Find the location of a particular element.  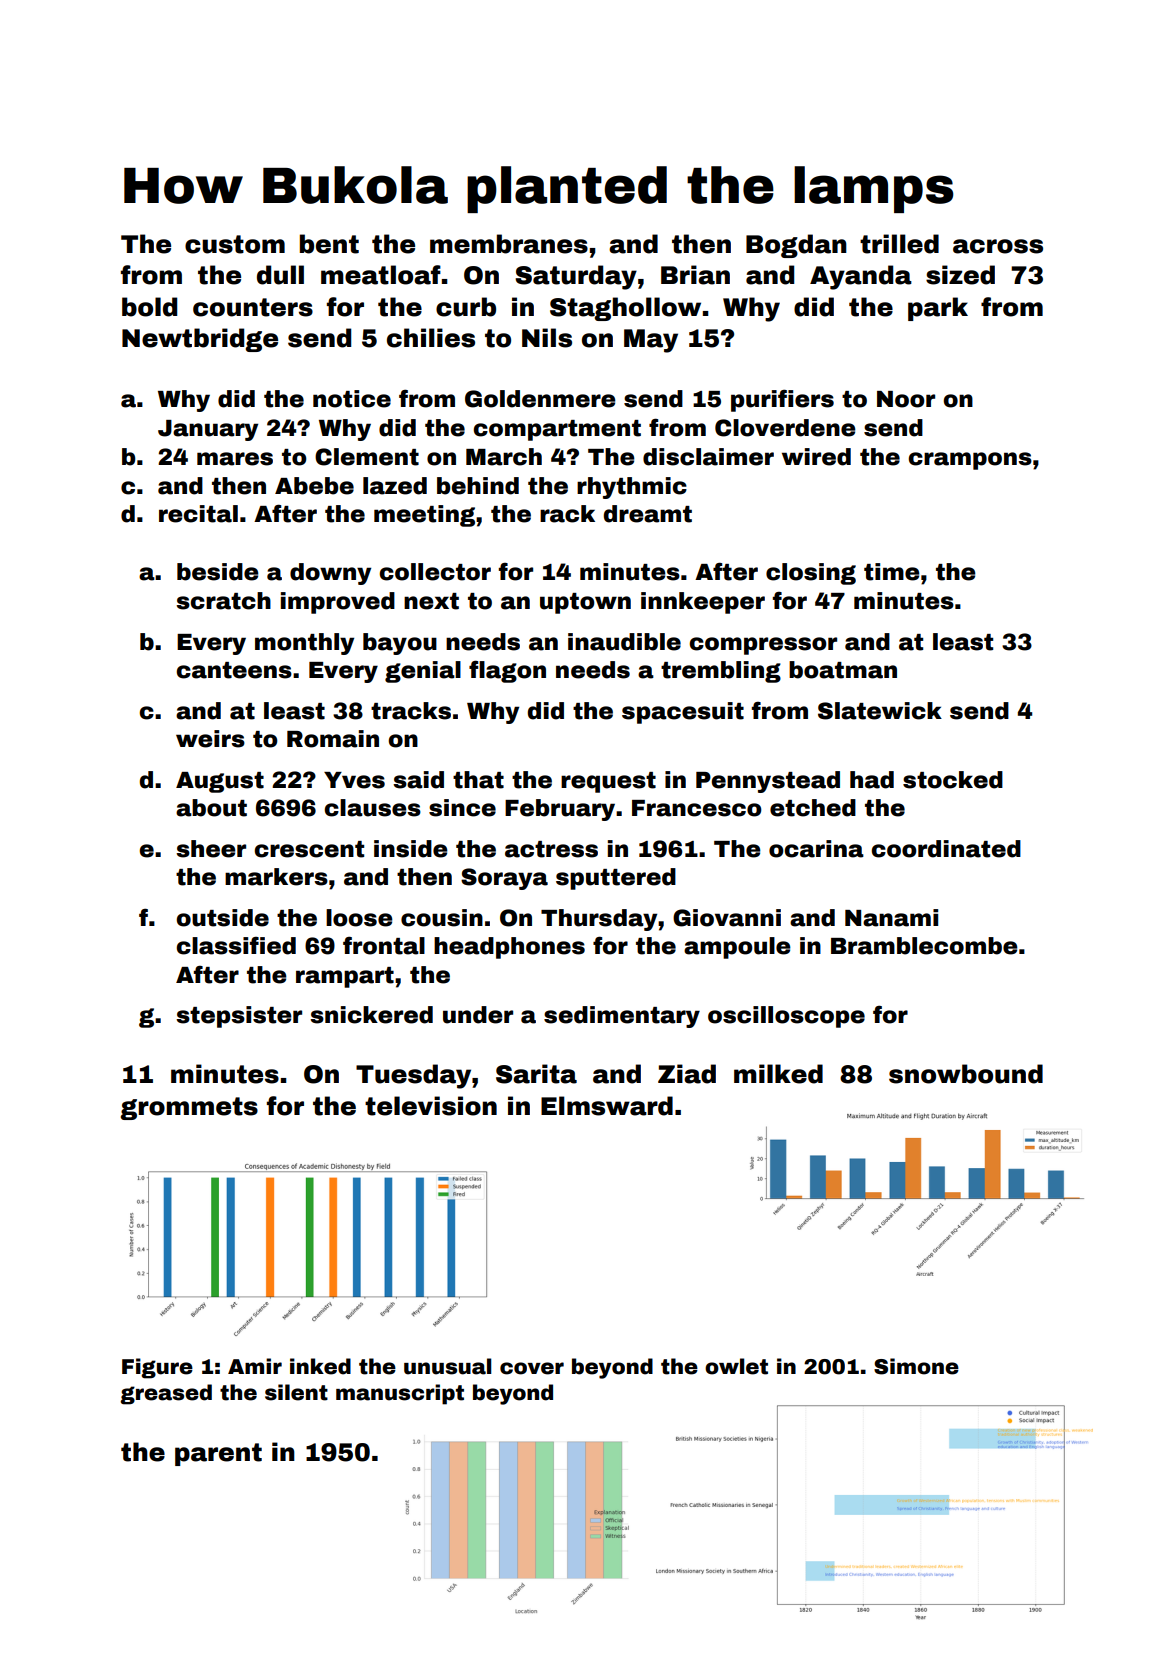

Nanami is located at coordinates (891, 918).
